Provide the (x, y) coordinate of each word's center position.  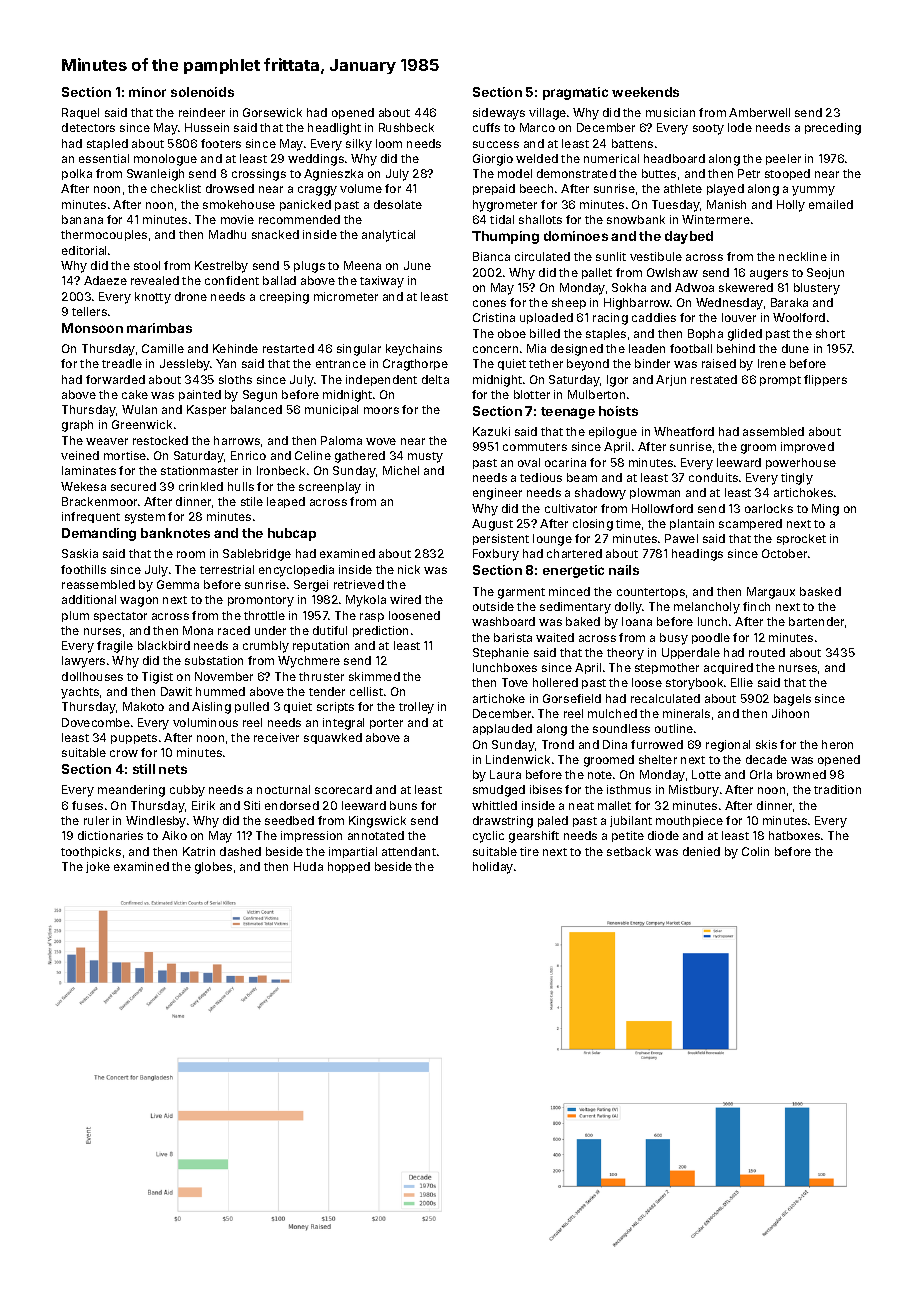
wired (405, 599)
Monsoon (92, 328)
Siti (252, 805)
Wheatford (684, 431)
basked (820, 591)
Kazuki (491, 431)
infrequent (91, 517)
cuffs (486, 127)
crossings (259, 175)
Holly (791, 206)
